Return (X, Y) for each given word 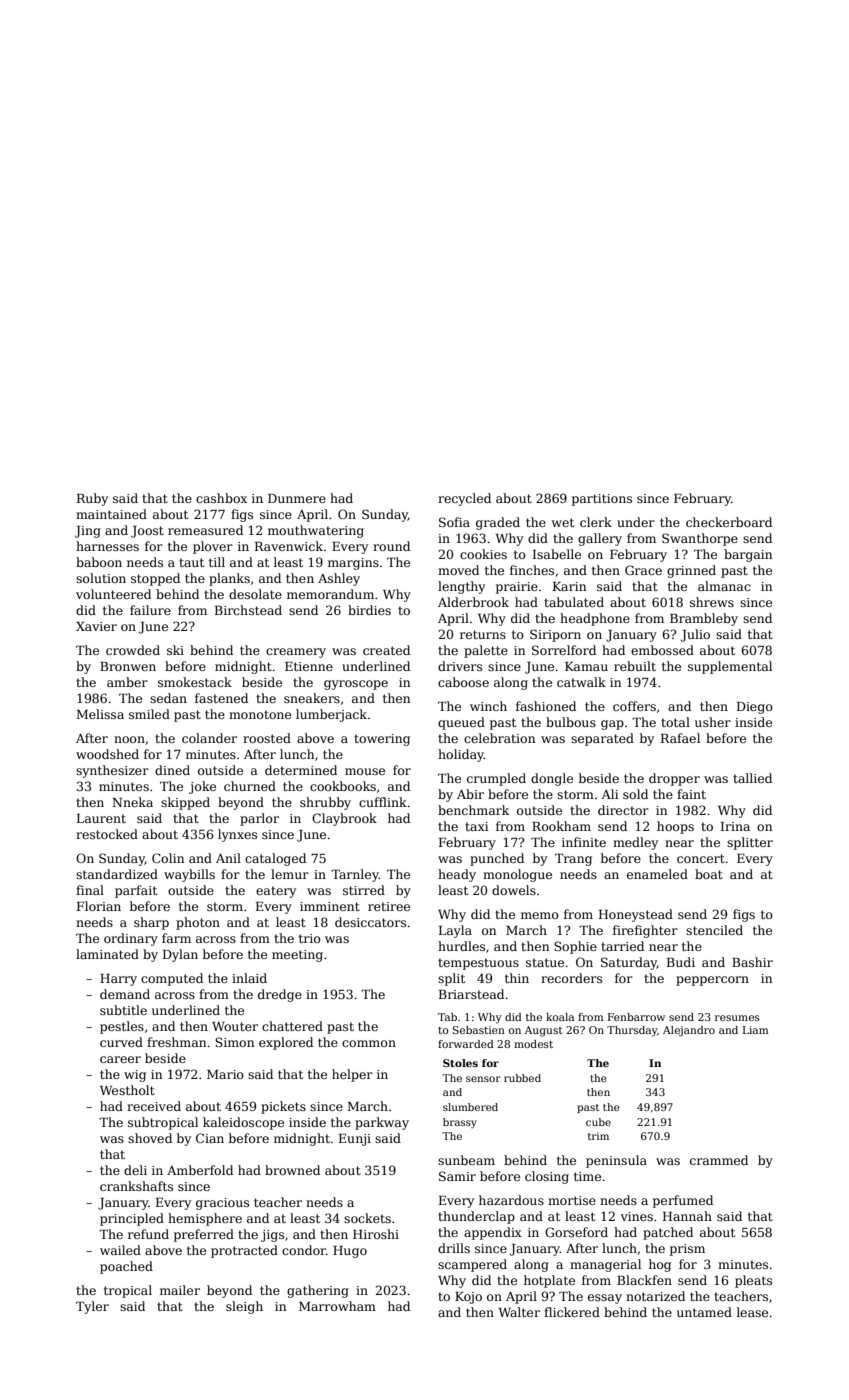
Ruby (92, 499)
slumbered (470, 1107)
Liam (756, 1030)
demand (125, 994)
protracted (244, 1251)
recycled (464, 499)
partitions (602, 500)
